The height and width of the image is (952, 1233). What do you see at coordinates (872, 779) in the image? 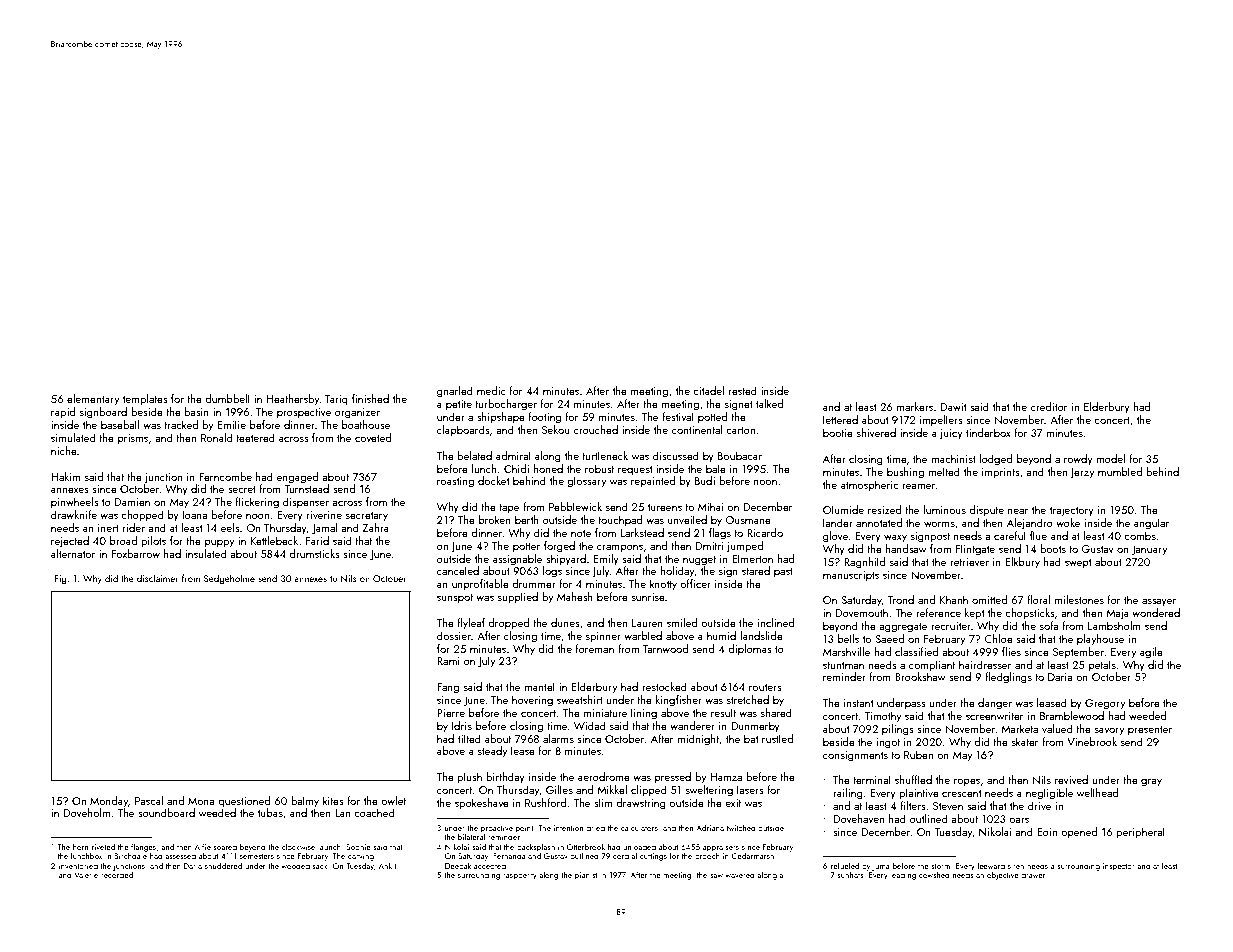
I see `terminal` at bounding box center [872, 779].
